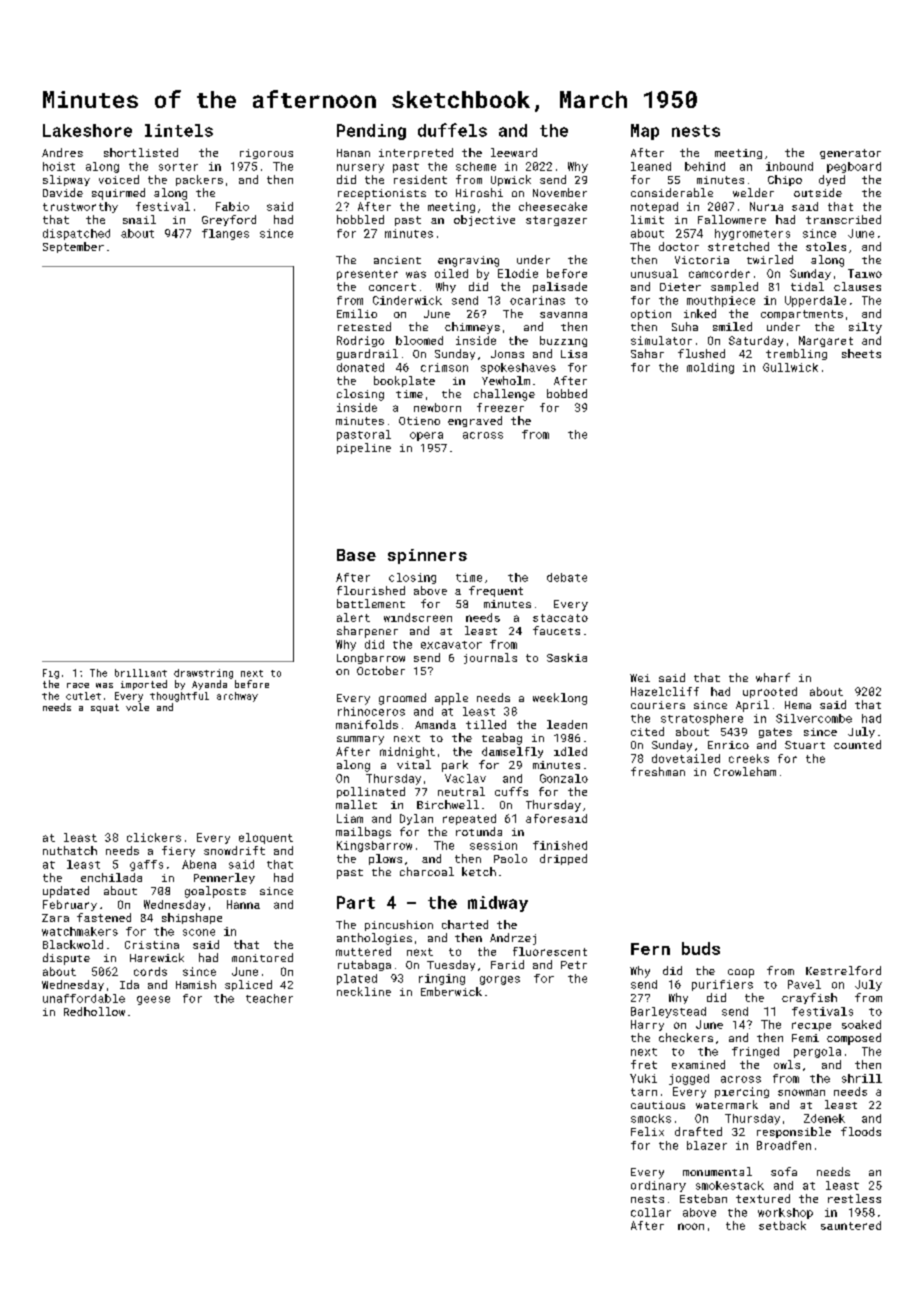 The image size is (924, 1308). I want to click on buzzing, so click(563, 341).
